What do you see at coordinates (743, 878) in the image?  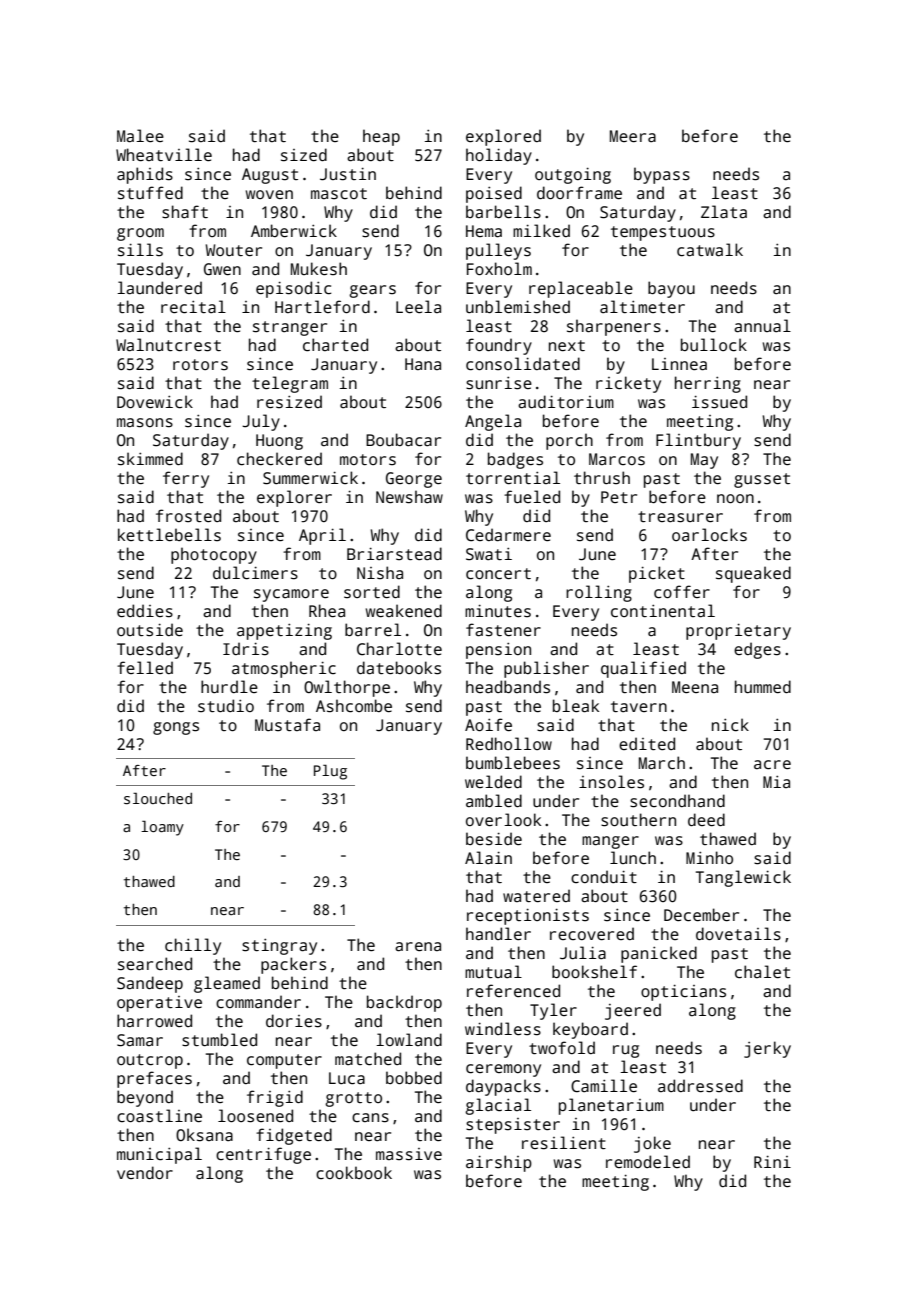 I see `Tanglewick` at bounding box center [743, 878].
